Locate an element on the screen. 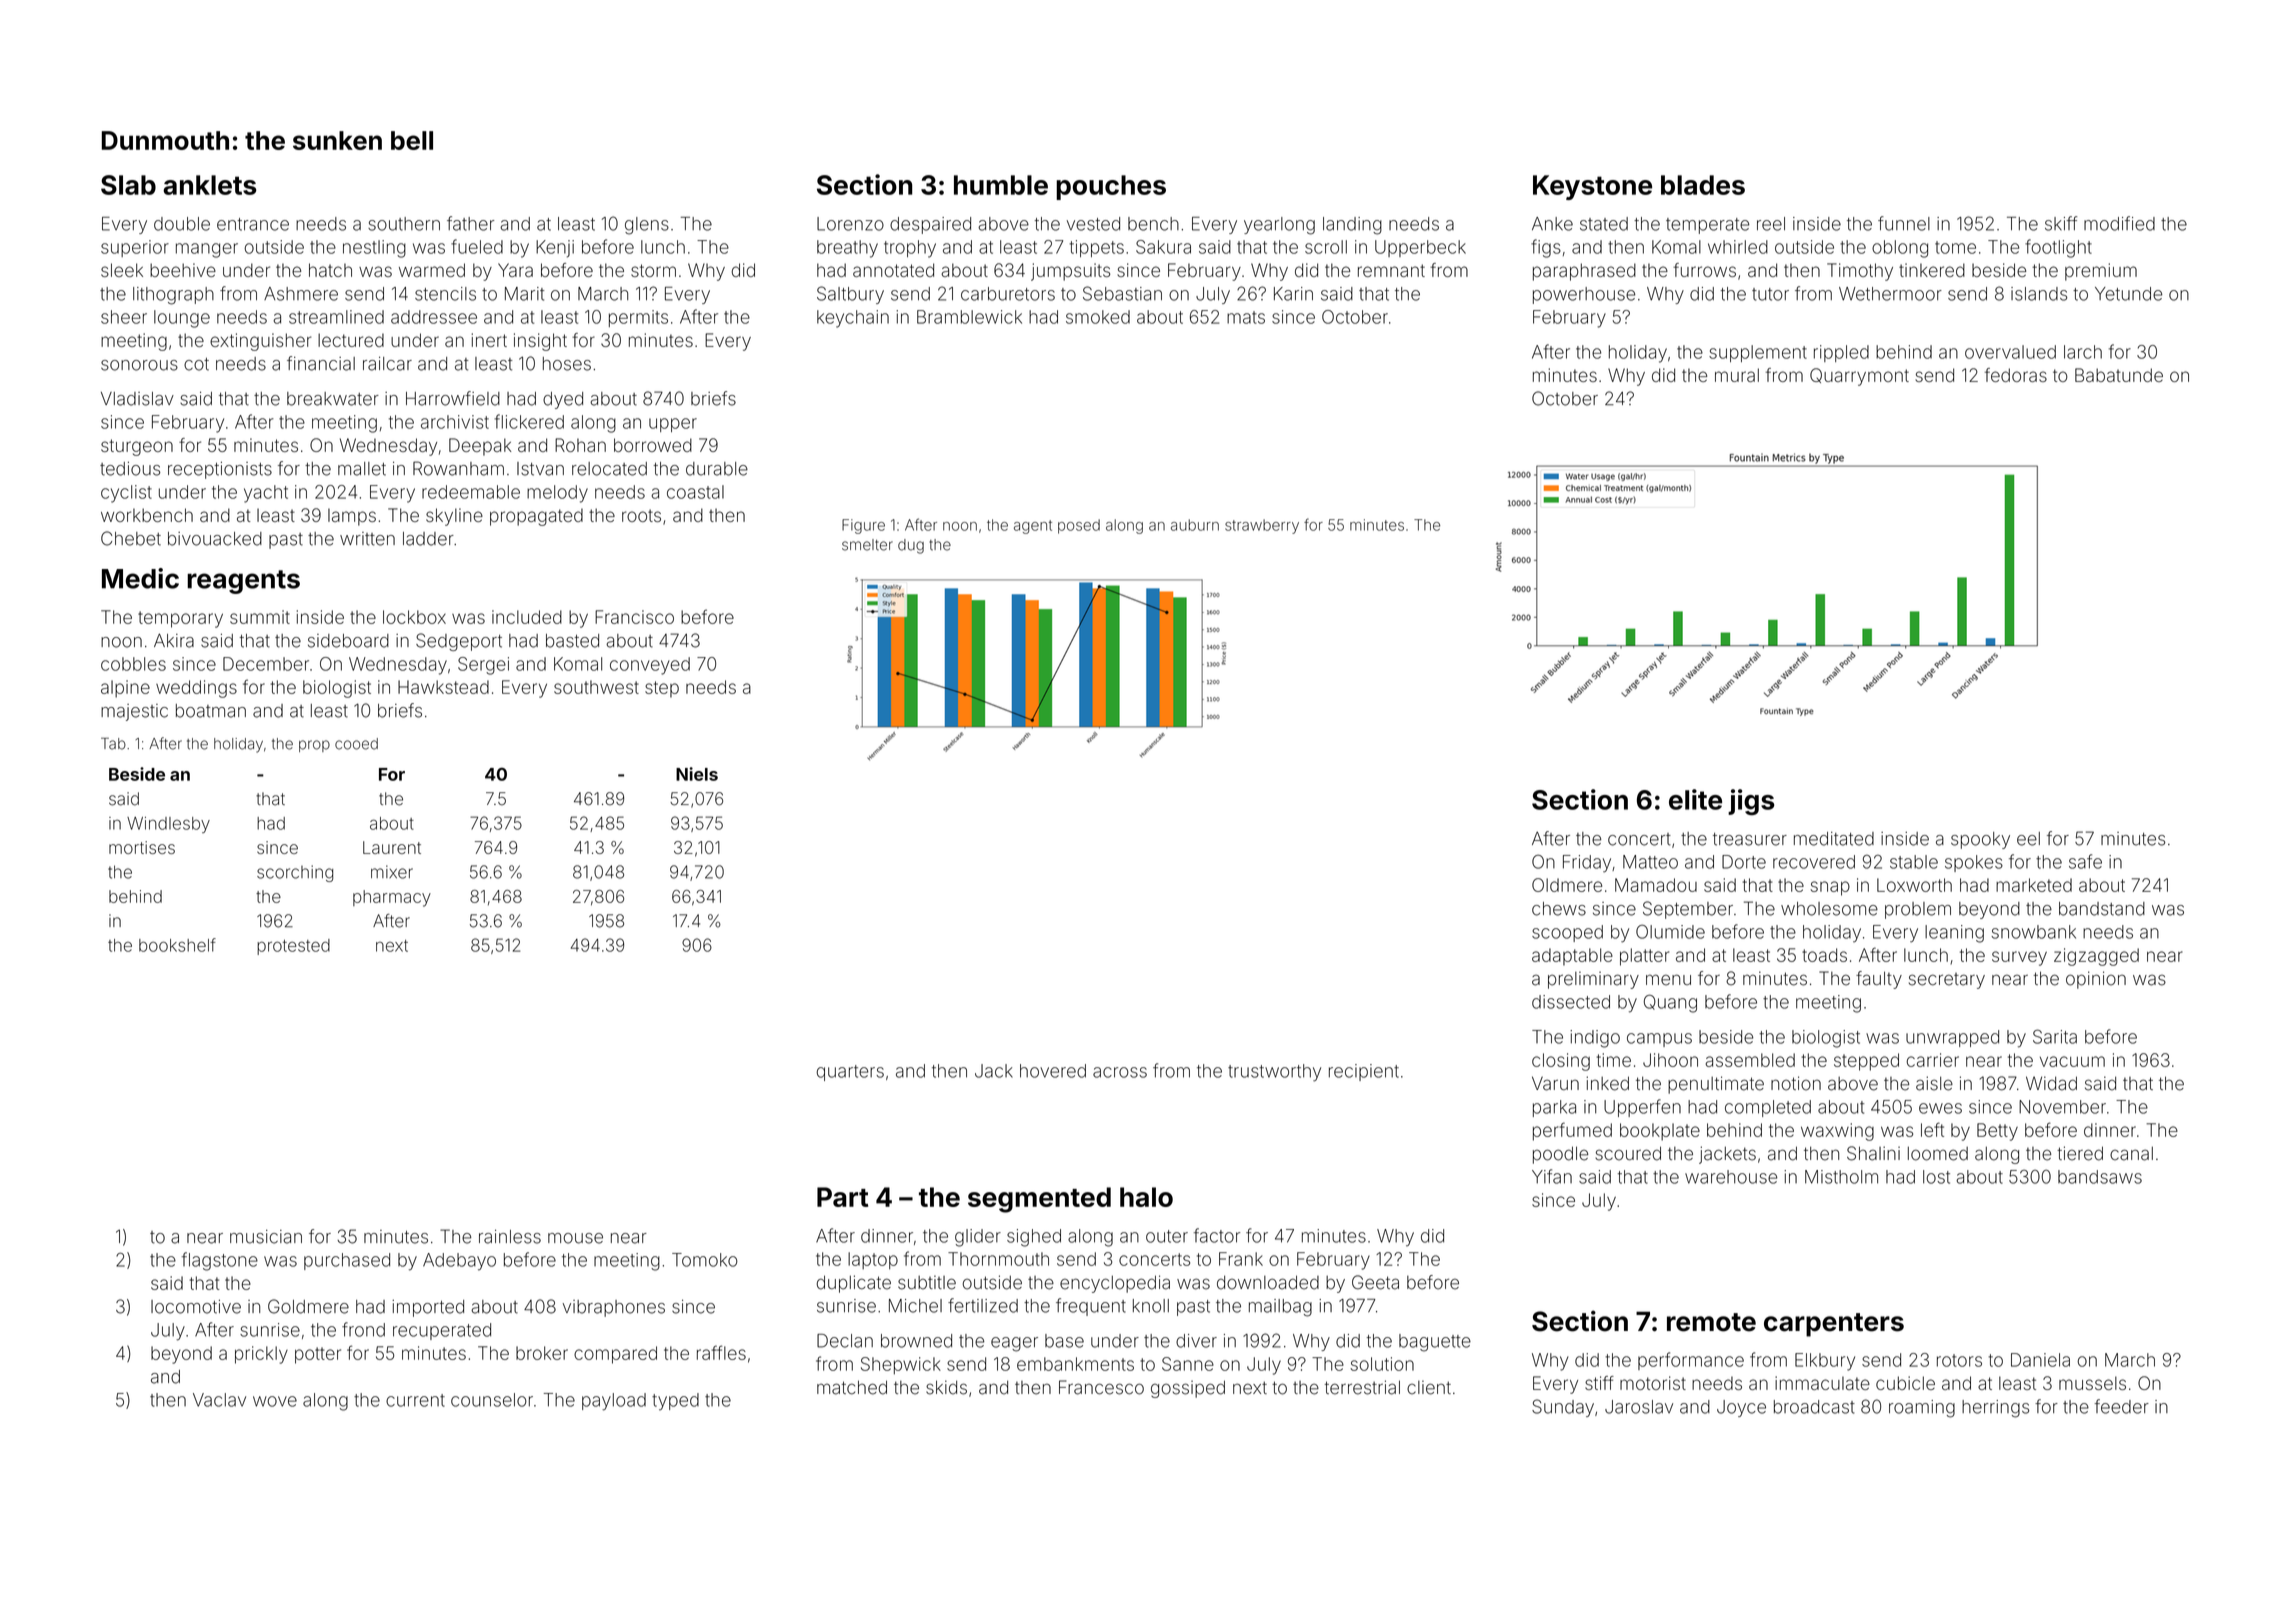 The image size is (2292, 1620). fedoras is located at coordinates (2016, 375).
